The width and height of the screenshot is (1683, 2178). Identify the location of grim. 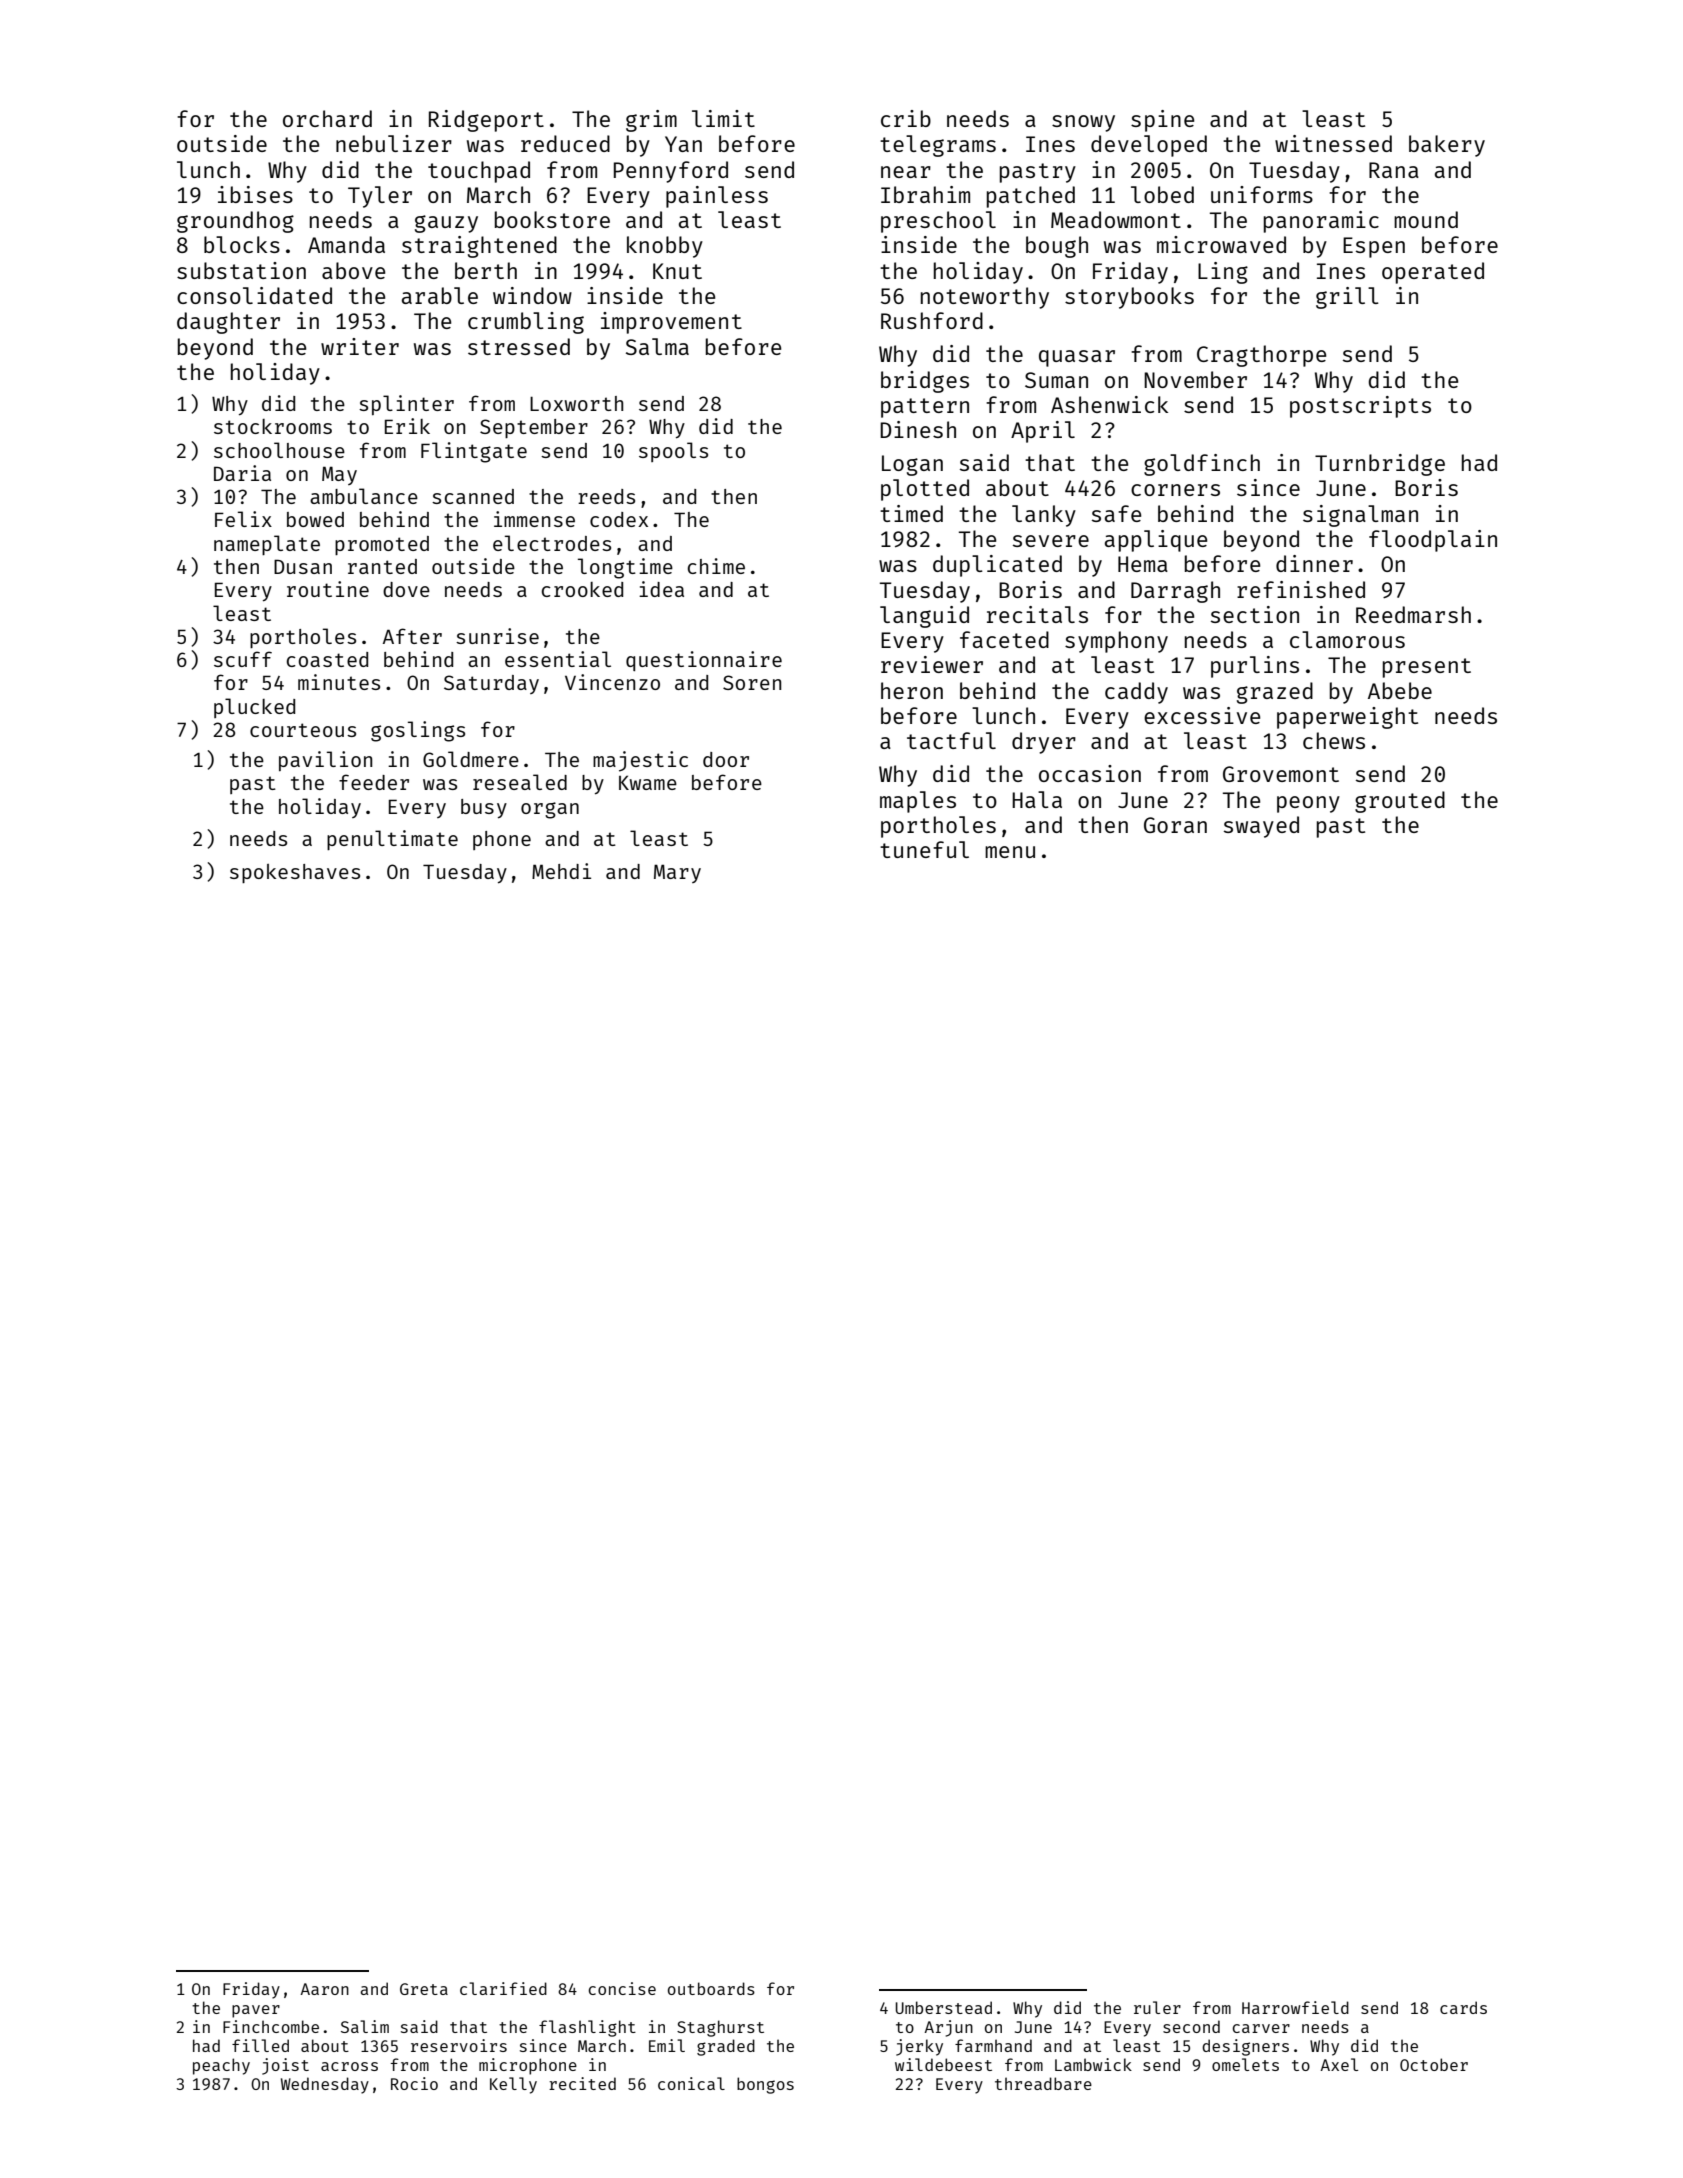
(651, 121).
